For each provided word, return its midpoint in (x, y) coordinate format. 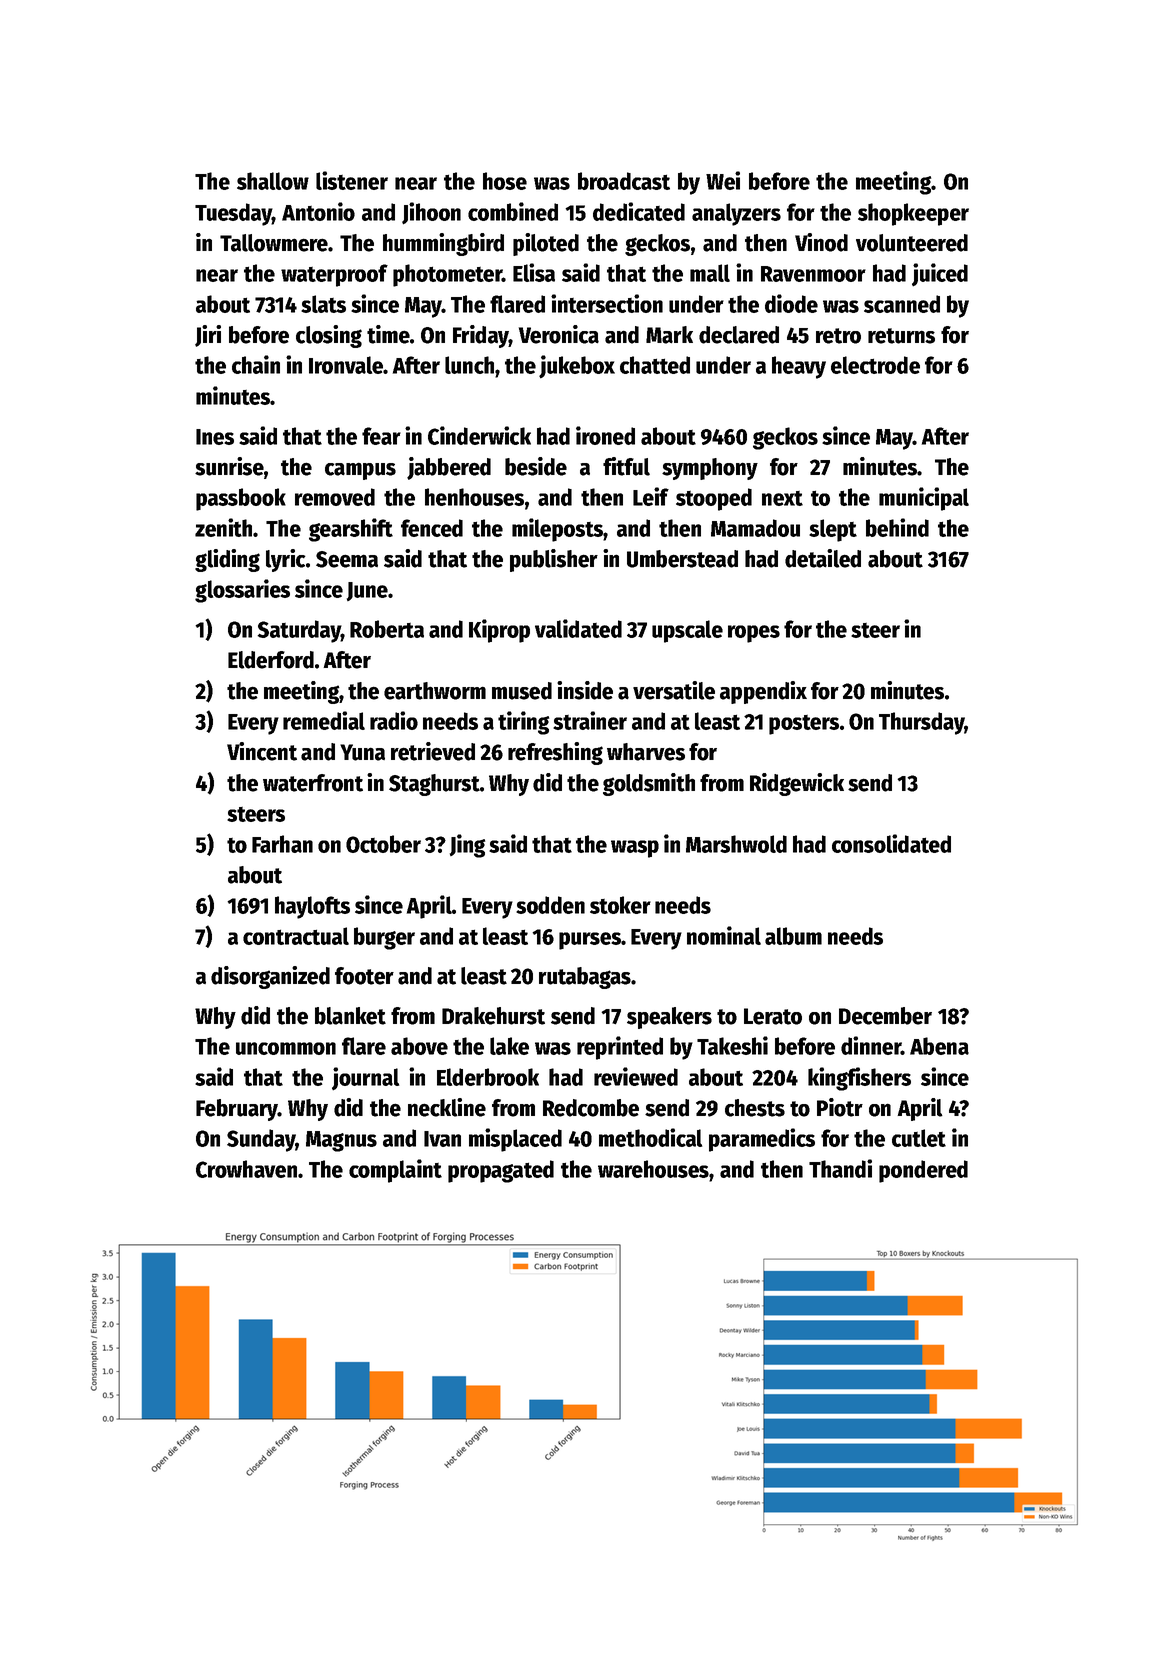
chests (755, 1108)
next (782, 498)
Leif (651, 496)
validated (578, 628)
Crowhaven (246, 1169)
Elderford (271, 660)
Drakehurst (493, 1016)
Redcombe (591, 1108)
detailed (823, 558)
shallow (273, 181)
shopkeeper (913, 214)
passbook (241, 499)
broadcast (624, 181)
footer (364, 976)
